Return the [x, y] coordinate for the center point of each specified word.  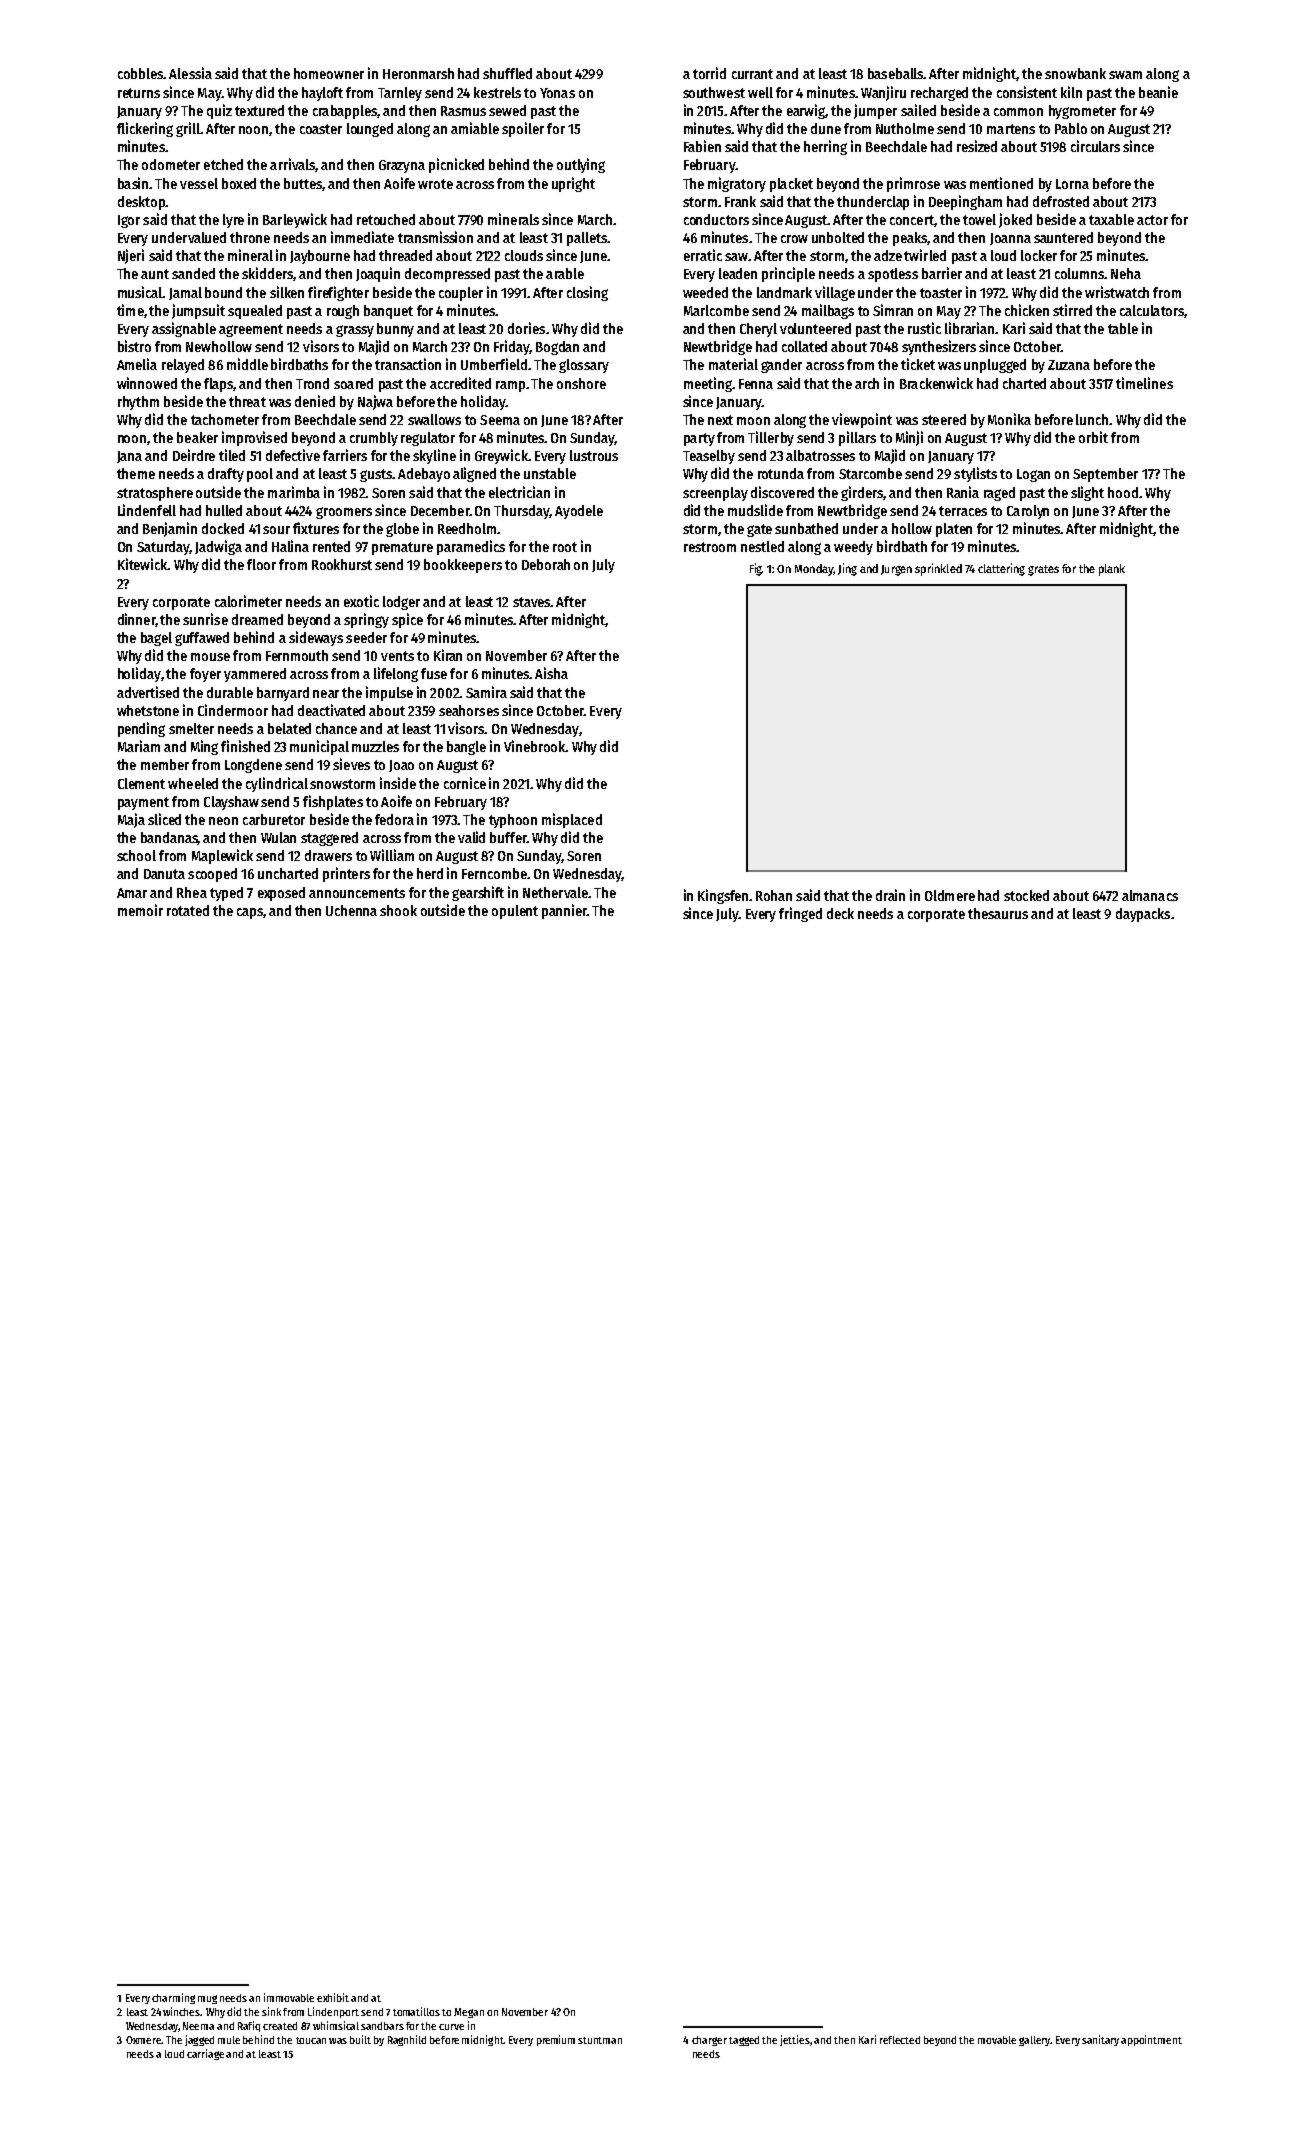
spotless [893, 275]
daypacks [1143, 915]
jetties [795, 2040]
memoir [140, 910]
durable [230, 692]
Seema [500, 420]
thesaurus [998, 913]
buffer [508, 837]
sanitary [1100, 2040]
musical [140, 292]
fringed [800, 914]
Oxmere [143, 2040]
